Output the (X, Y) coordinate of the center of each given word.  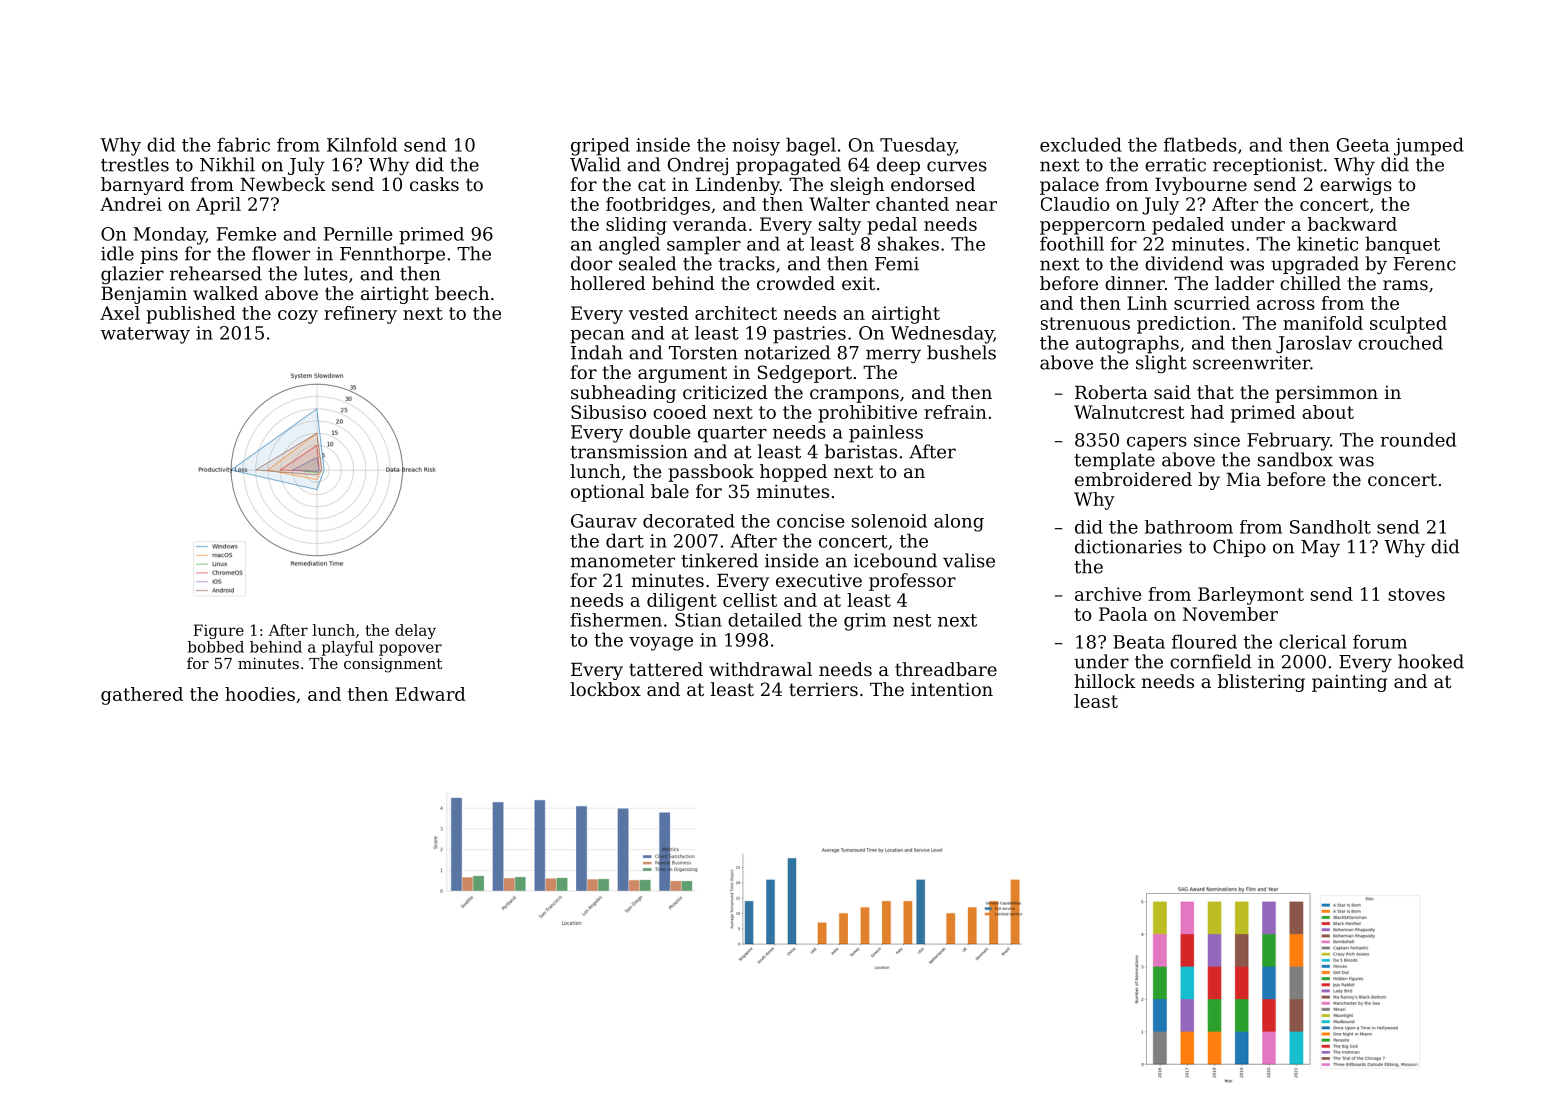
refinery (360, 315)
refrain (955, 412)
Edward (430, 694)
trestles (135, 164)
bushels (961, 352)
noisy (756, 147)
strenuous (1085, 323)
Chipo (1239, 548)
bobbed (216, 647)
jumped (1429, 146)
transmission (629, 452)
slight (1161, 364)
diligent (682, 602)
